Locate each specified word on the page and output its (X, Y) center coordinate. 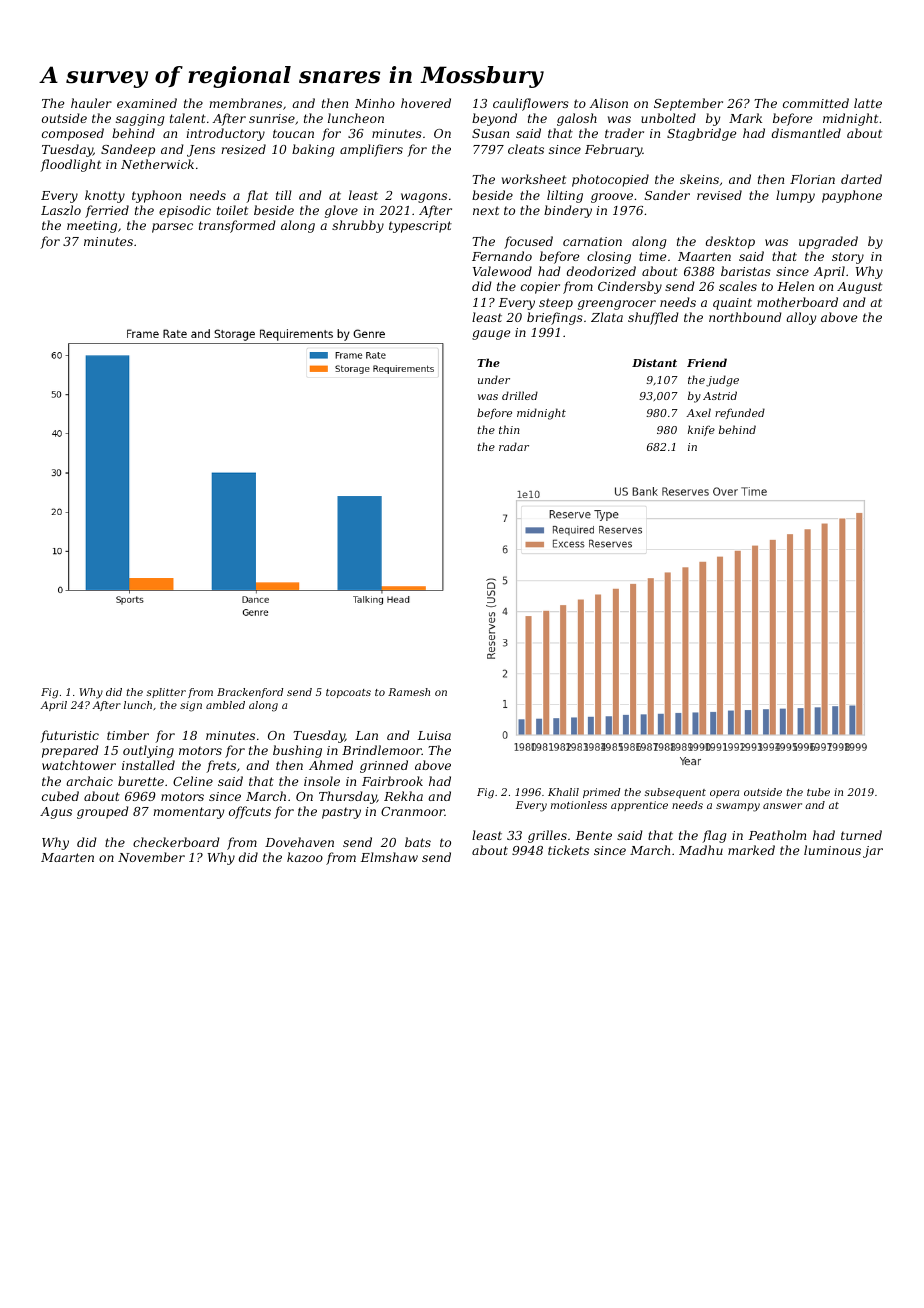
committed (816, 103)
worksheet (534, 179)
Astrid (720, 395)
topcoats (348, 693)
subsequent (675, 793)
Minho (375, 103)
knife (701, 430)
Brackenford (250, 693)
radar (514, 446)
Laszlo (61, 210)
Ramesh (409, 692)
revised (719, 195)
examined (147, 103)
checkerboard (176, 842)
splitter (166, 693)
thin (509, 429)
